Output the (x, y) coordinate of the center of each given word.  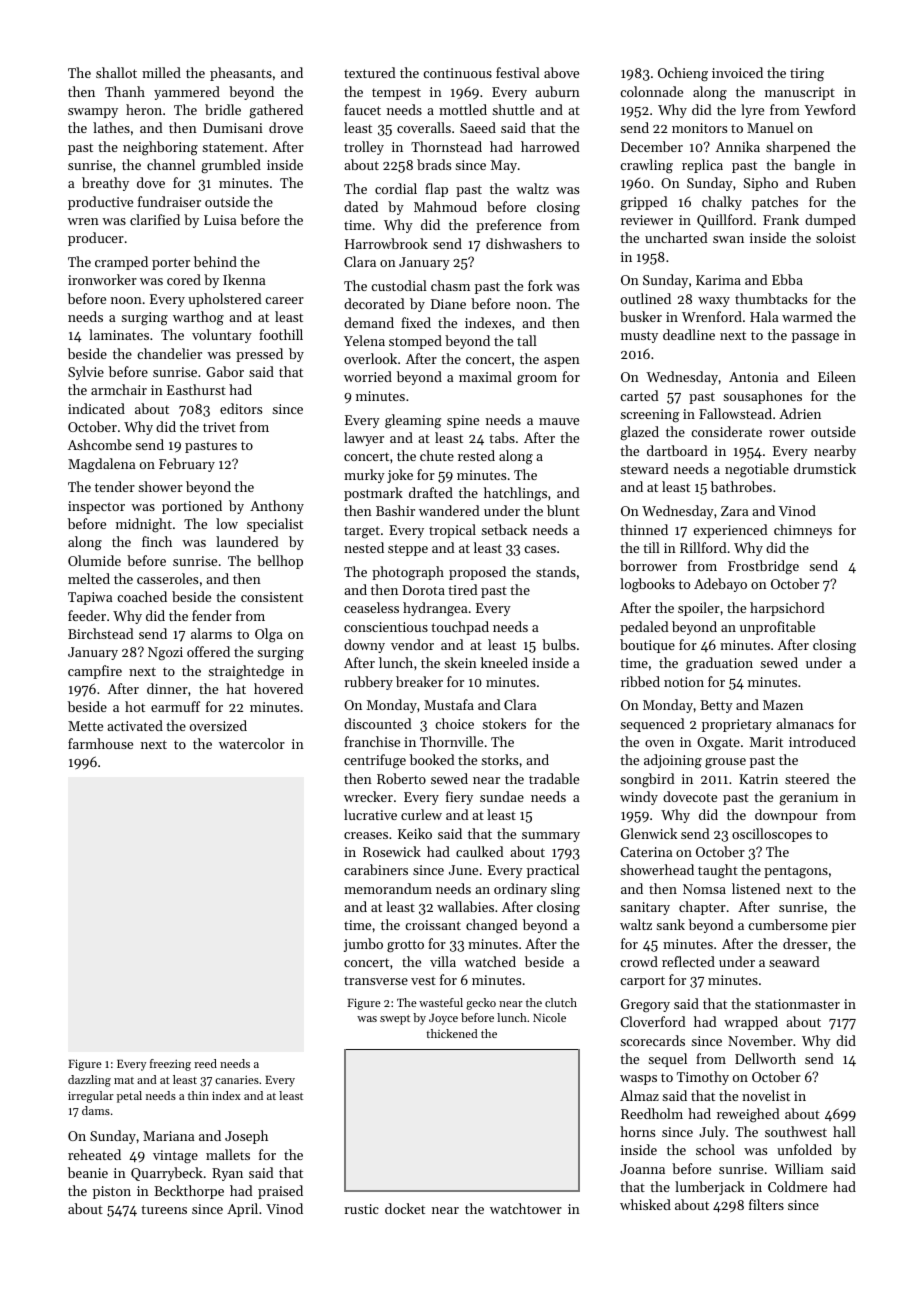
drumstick (825, 468)
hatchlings (515, 494)
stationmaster (797, 1004)
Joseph (246, 1137)
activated (135, 725)
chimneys (803, 531)
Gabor (225, 371)
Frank (781, 219)
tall (527, 340)
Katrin (758, 779)
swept (395, 1020)
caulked (480, 851)
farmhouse (100, 743)
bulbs (559, 644)
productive (100, 203)
